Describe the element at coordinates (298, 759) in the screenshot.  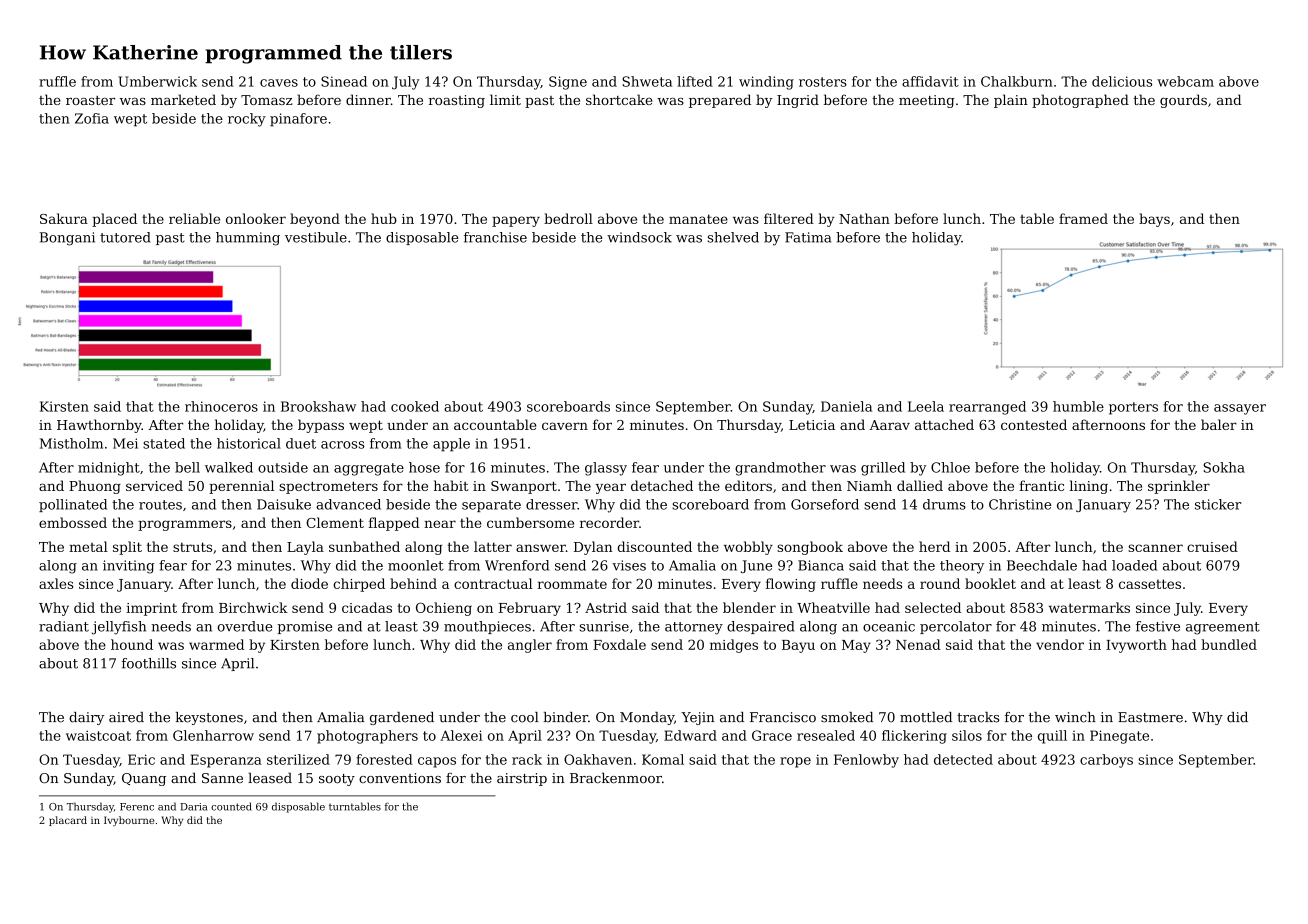
I see `sterilized` at that location.
